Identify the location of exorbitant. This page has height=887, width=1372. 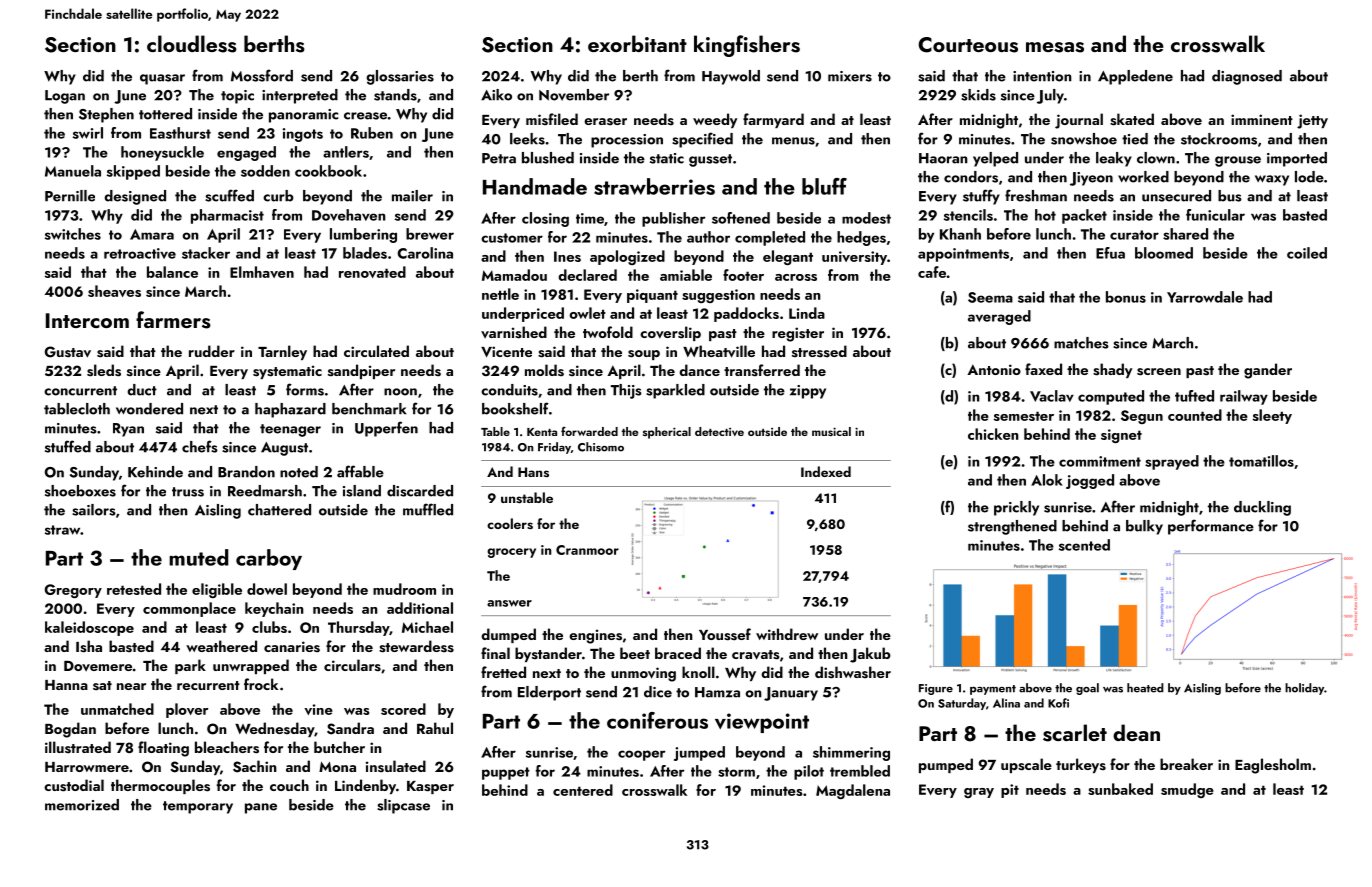
(637, 43).
